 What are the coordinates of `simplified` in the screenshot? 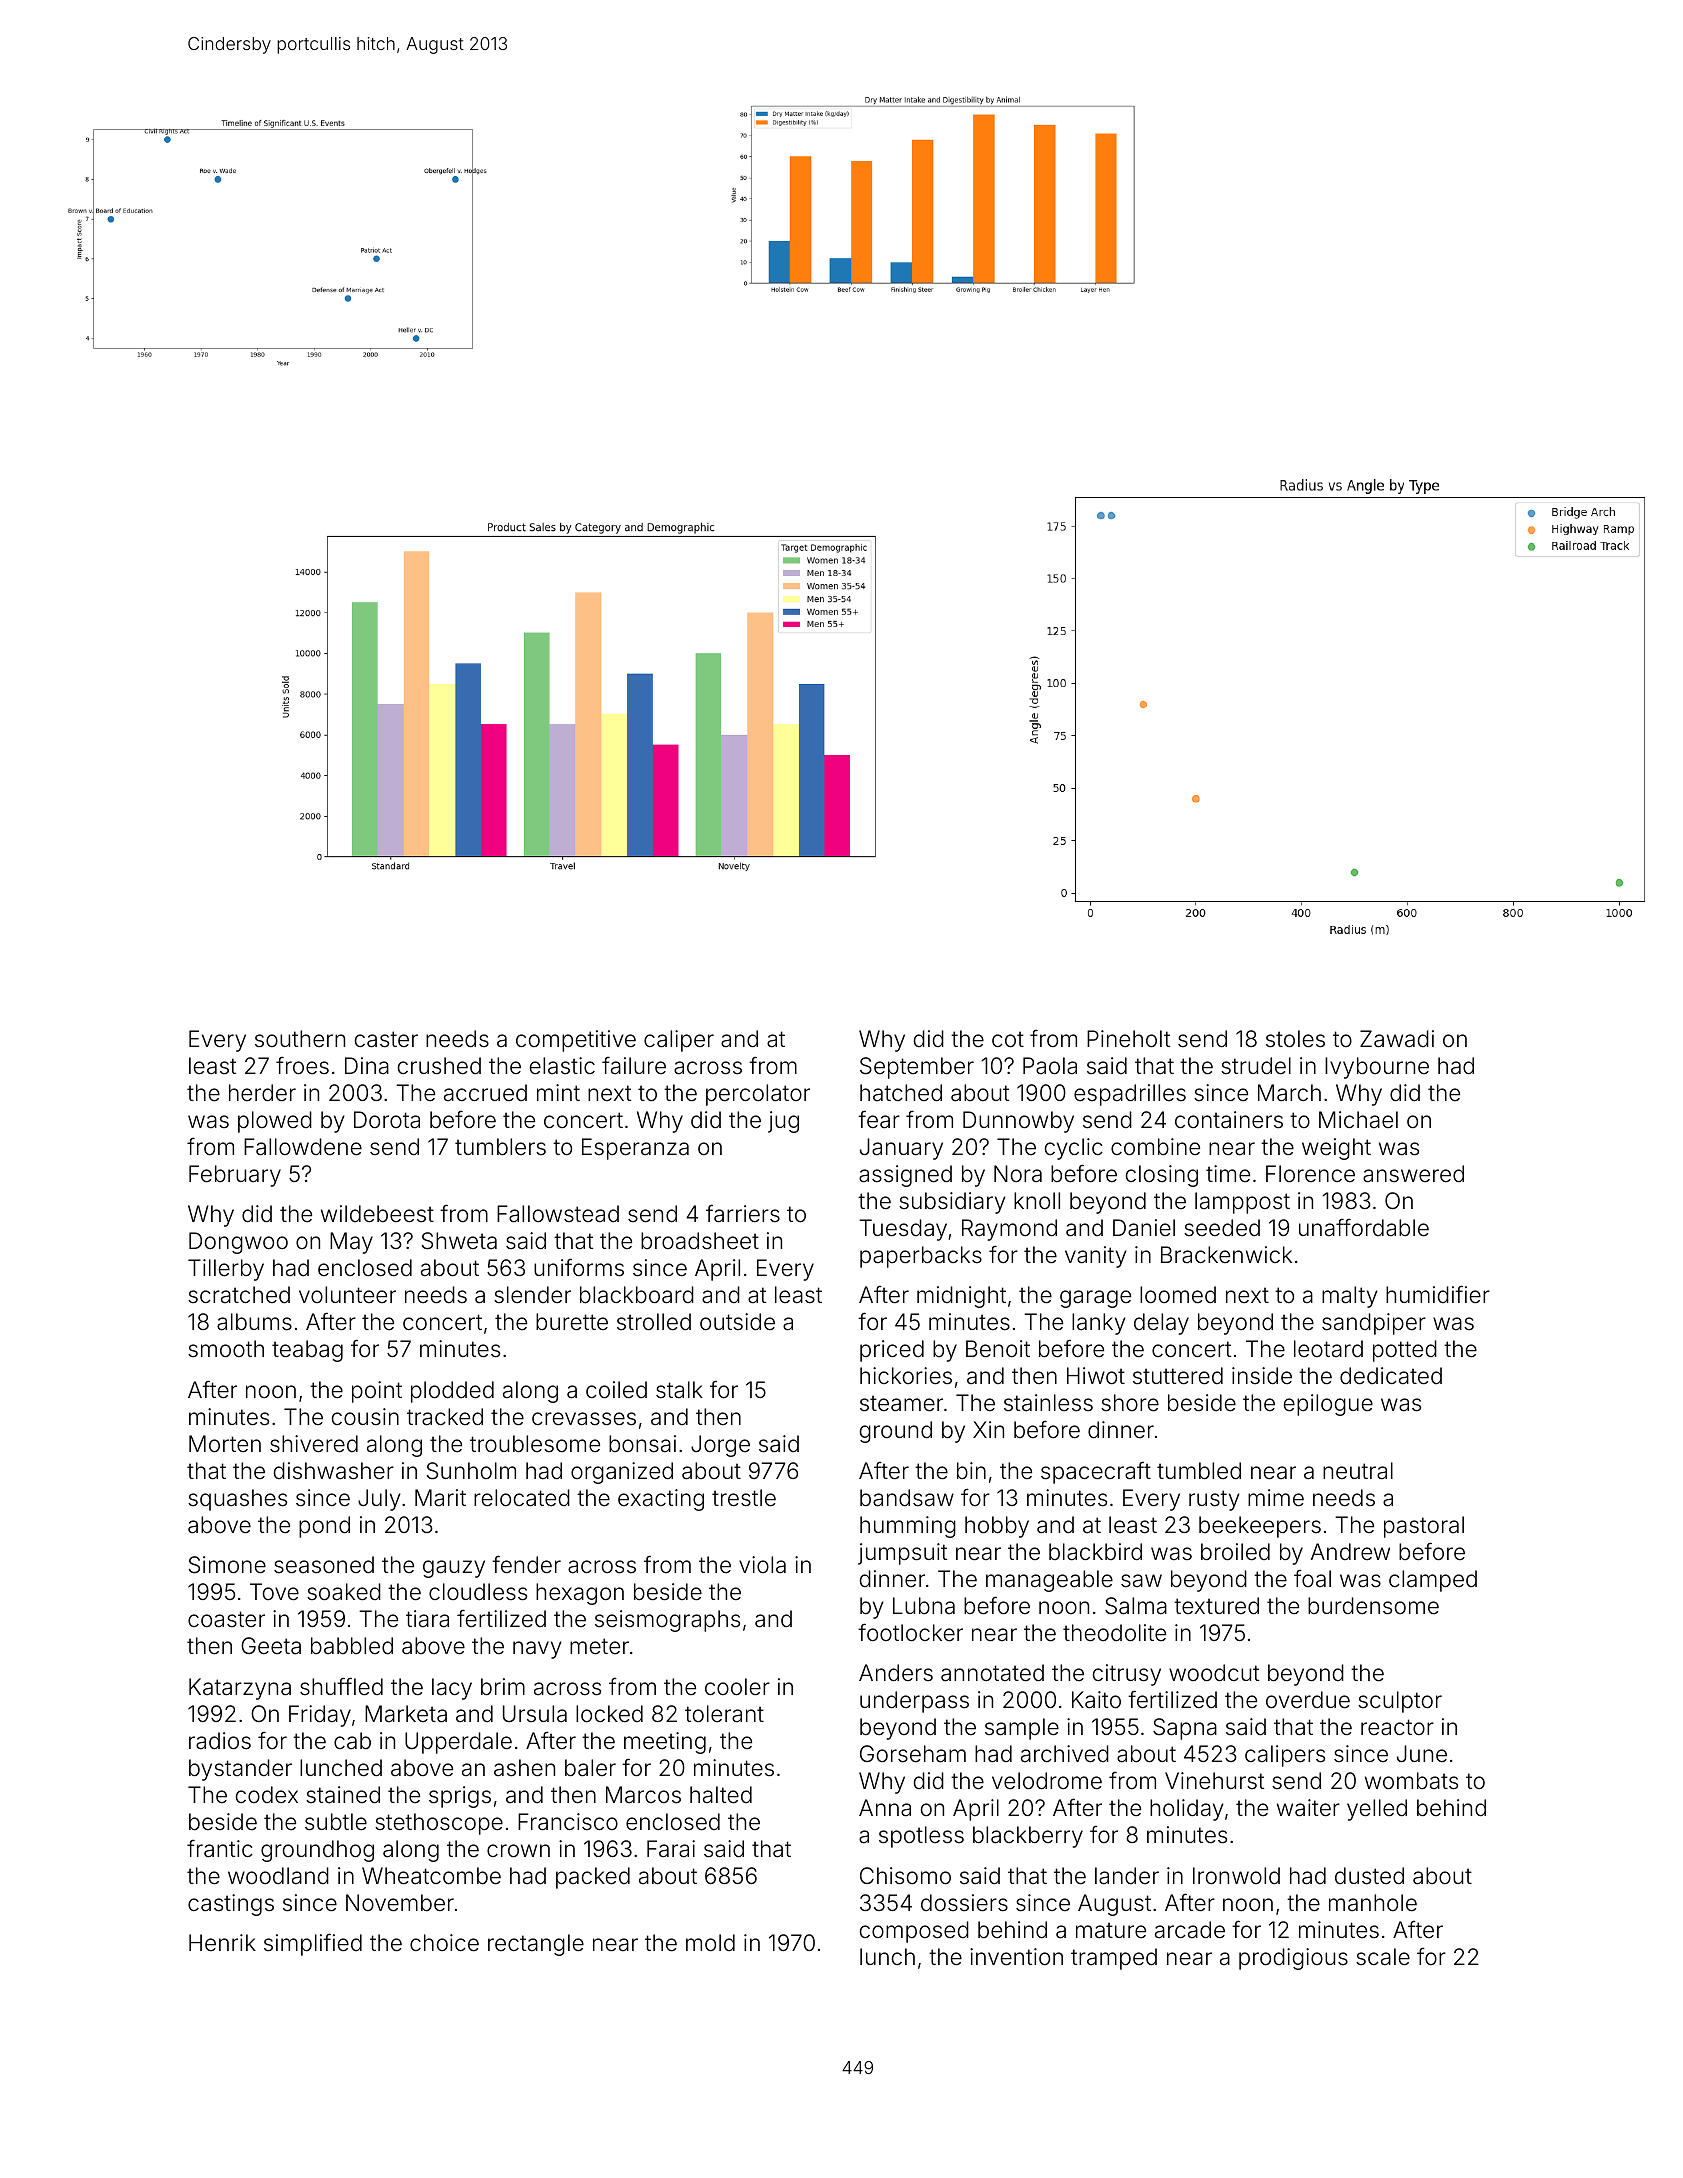 It's located at (313, 1944).
